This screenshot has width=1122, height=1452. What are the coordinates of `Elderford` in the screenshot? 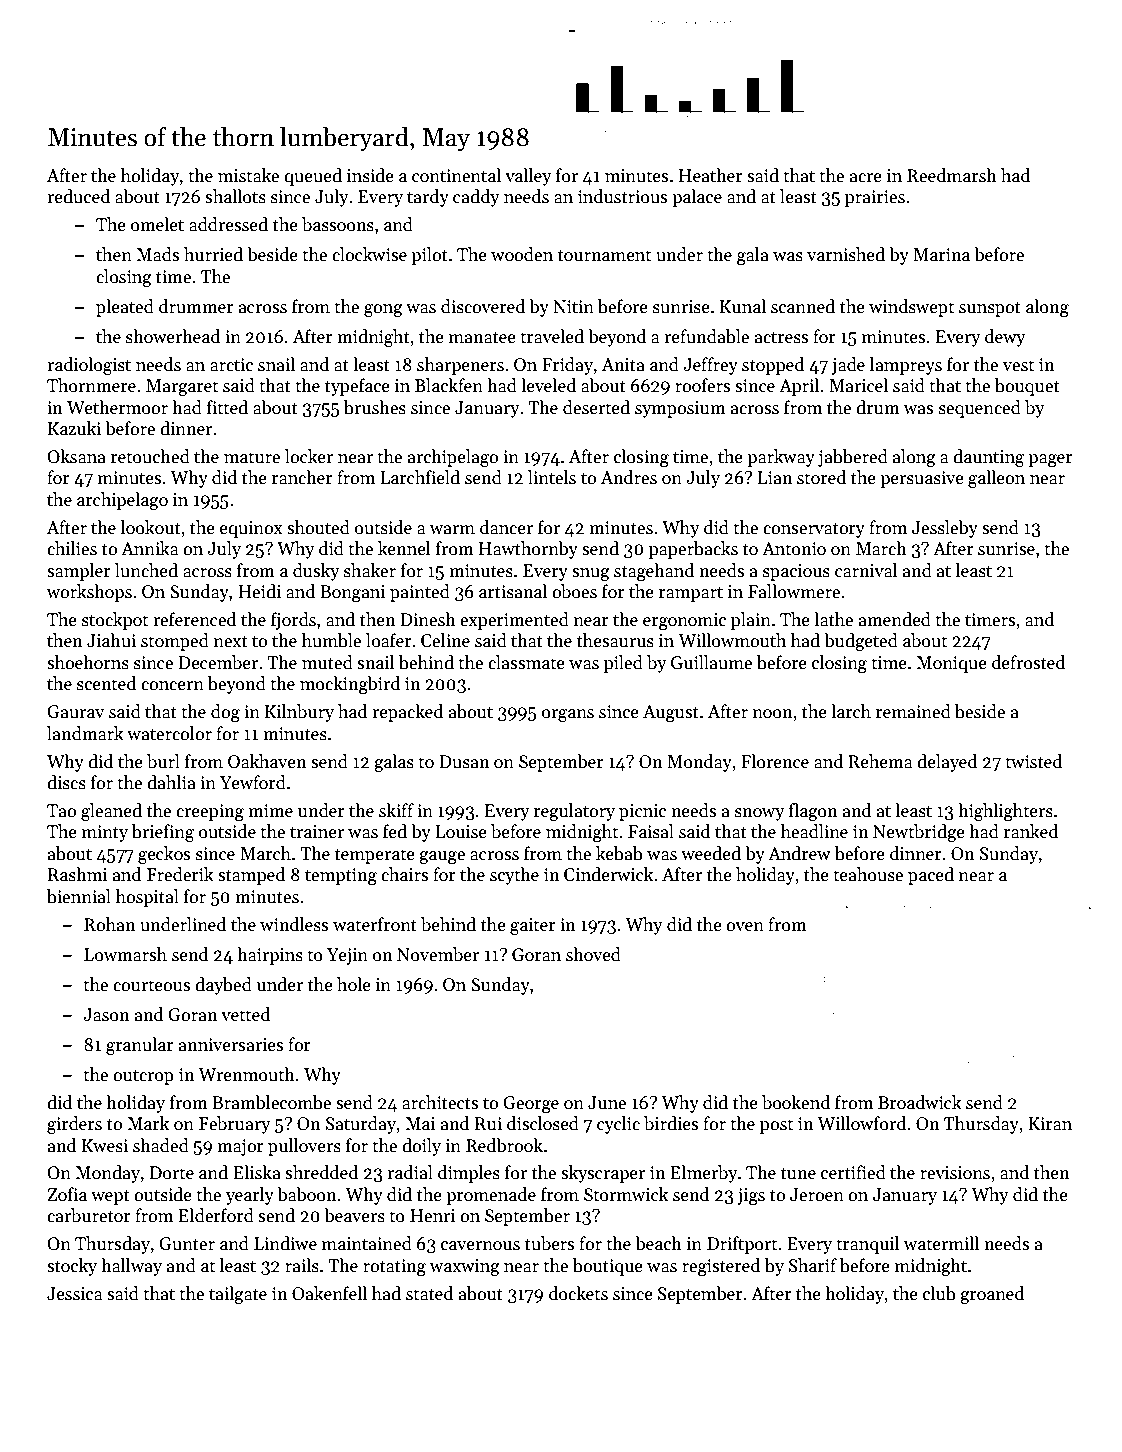 It's located at (216, 1215).
